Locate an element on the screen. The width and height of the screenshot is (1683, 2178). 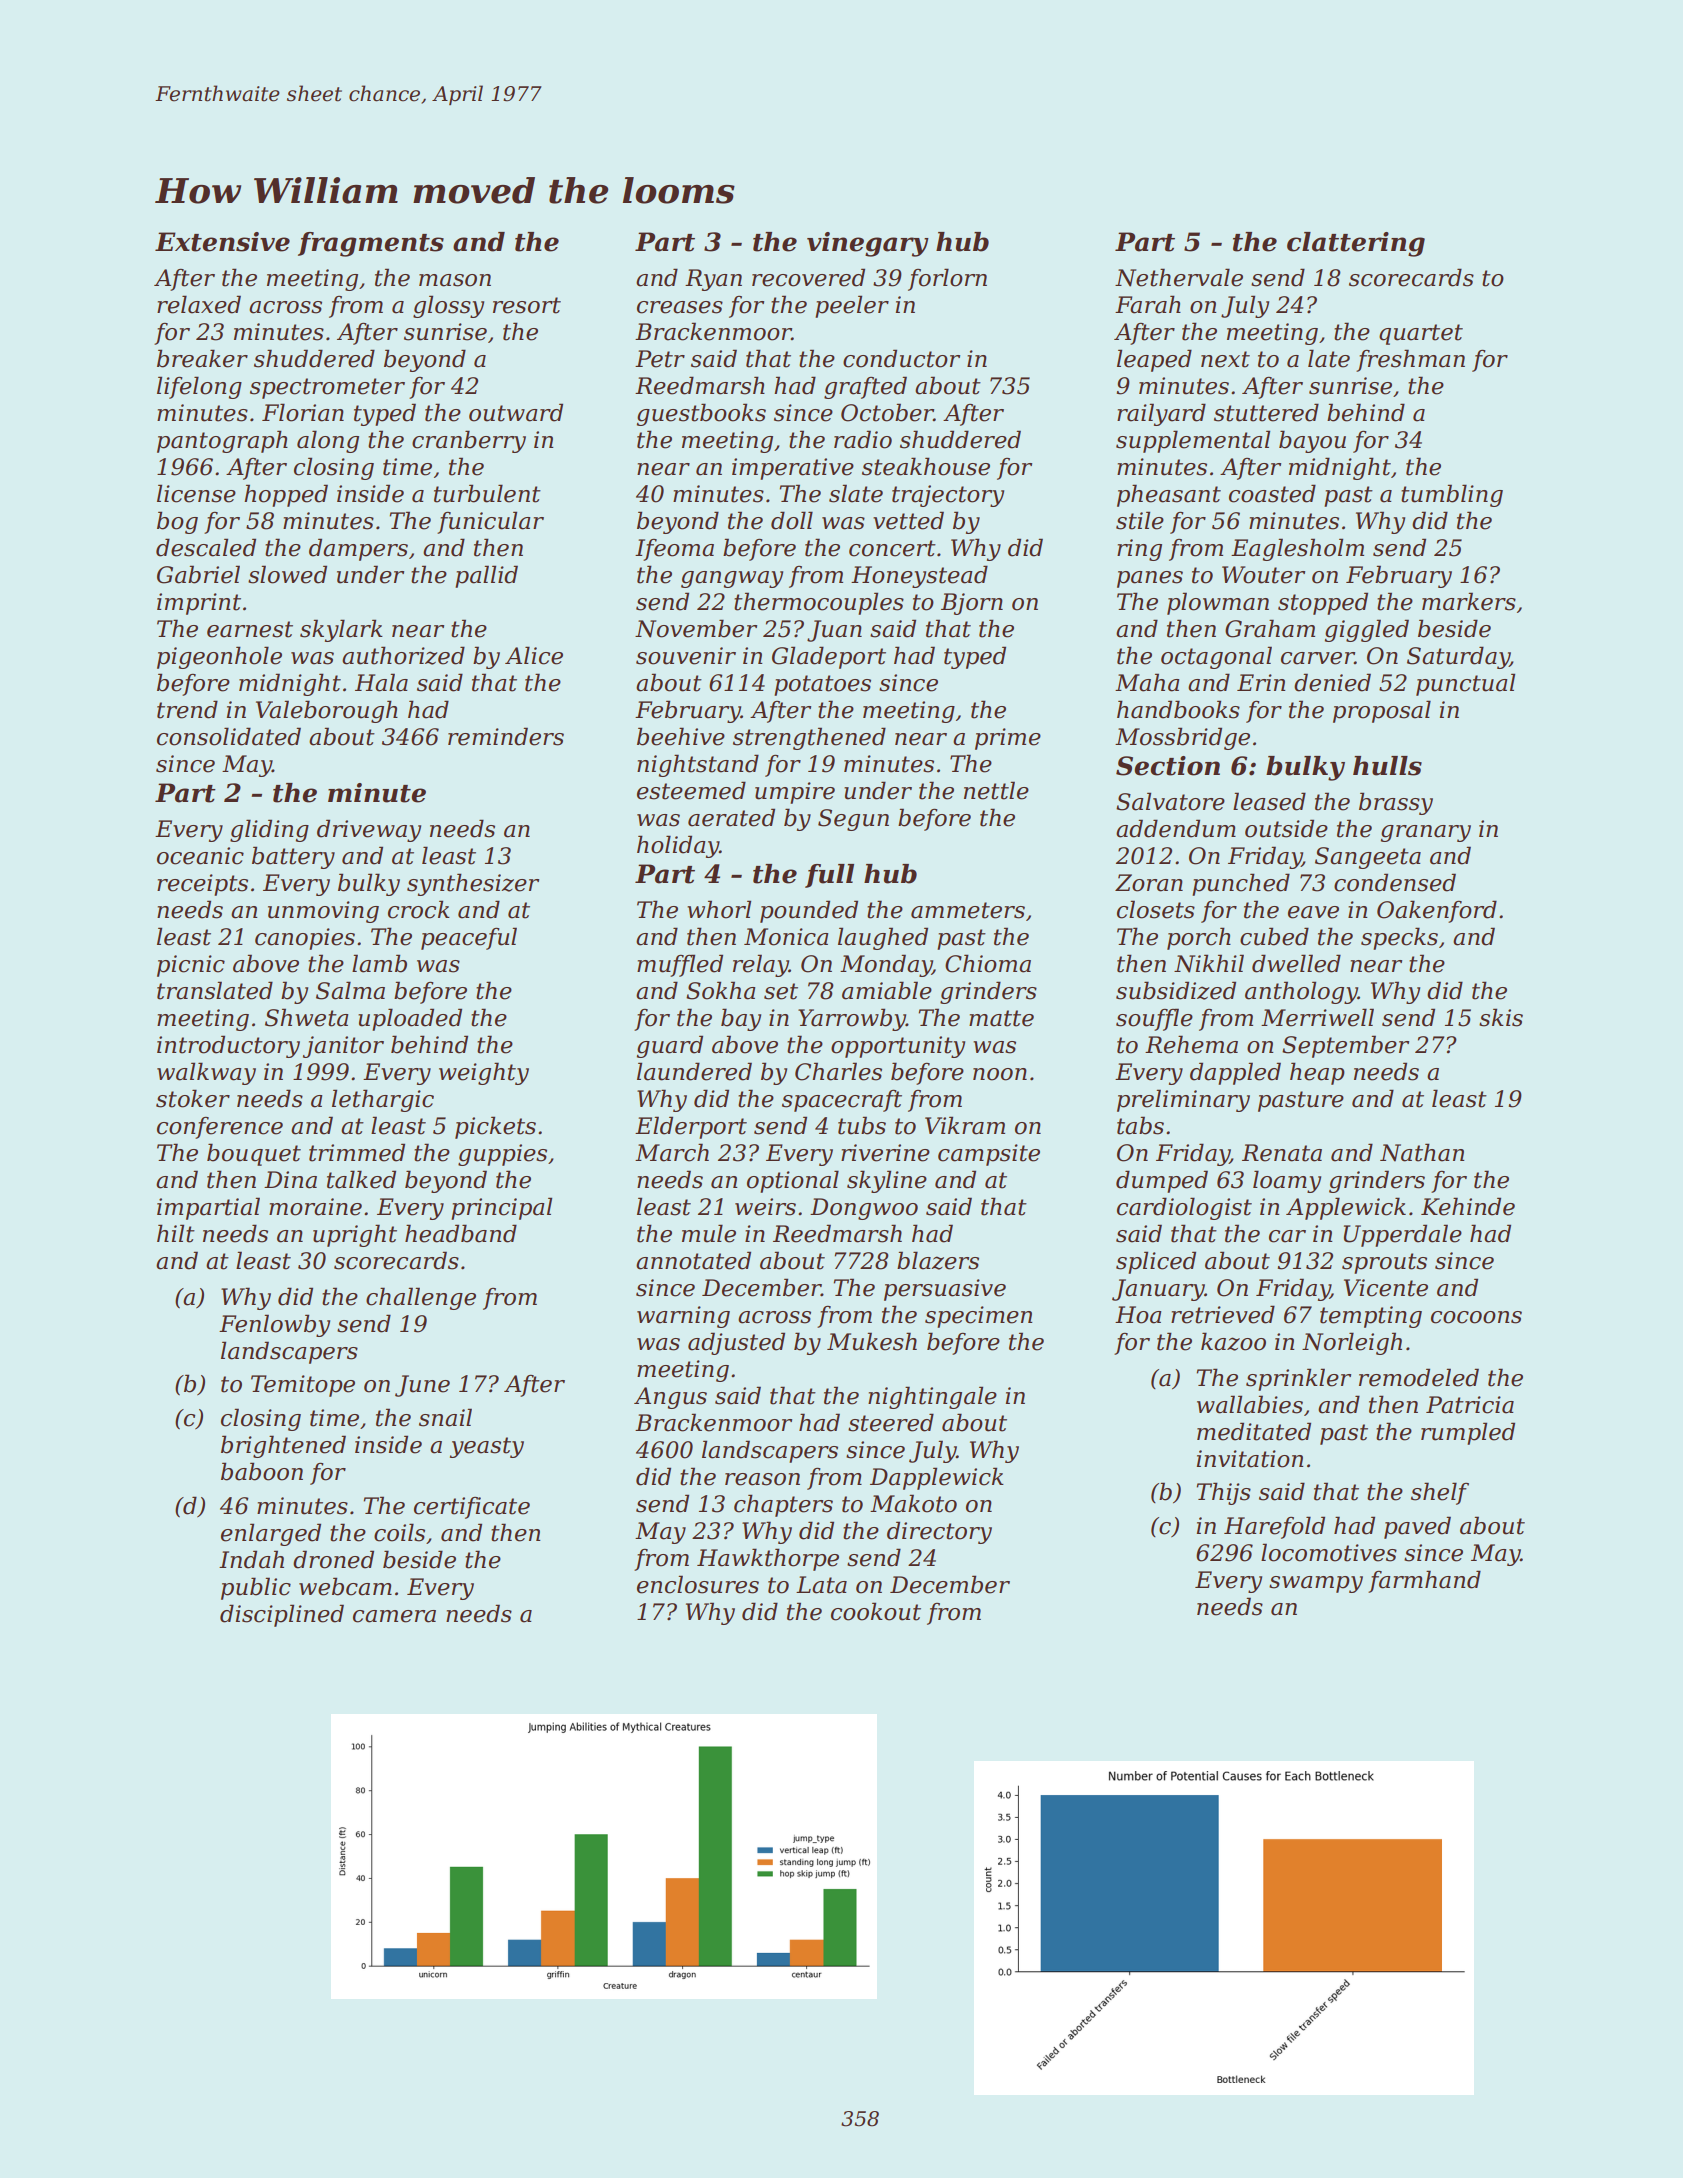
trend is located at coordinates (187, 709).
